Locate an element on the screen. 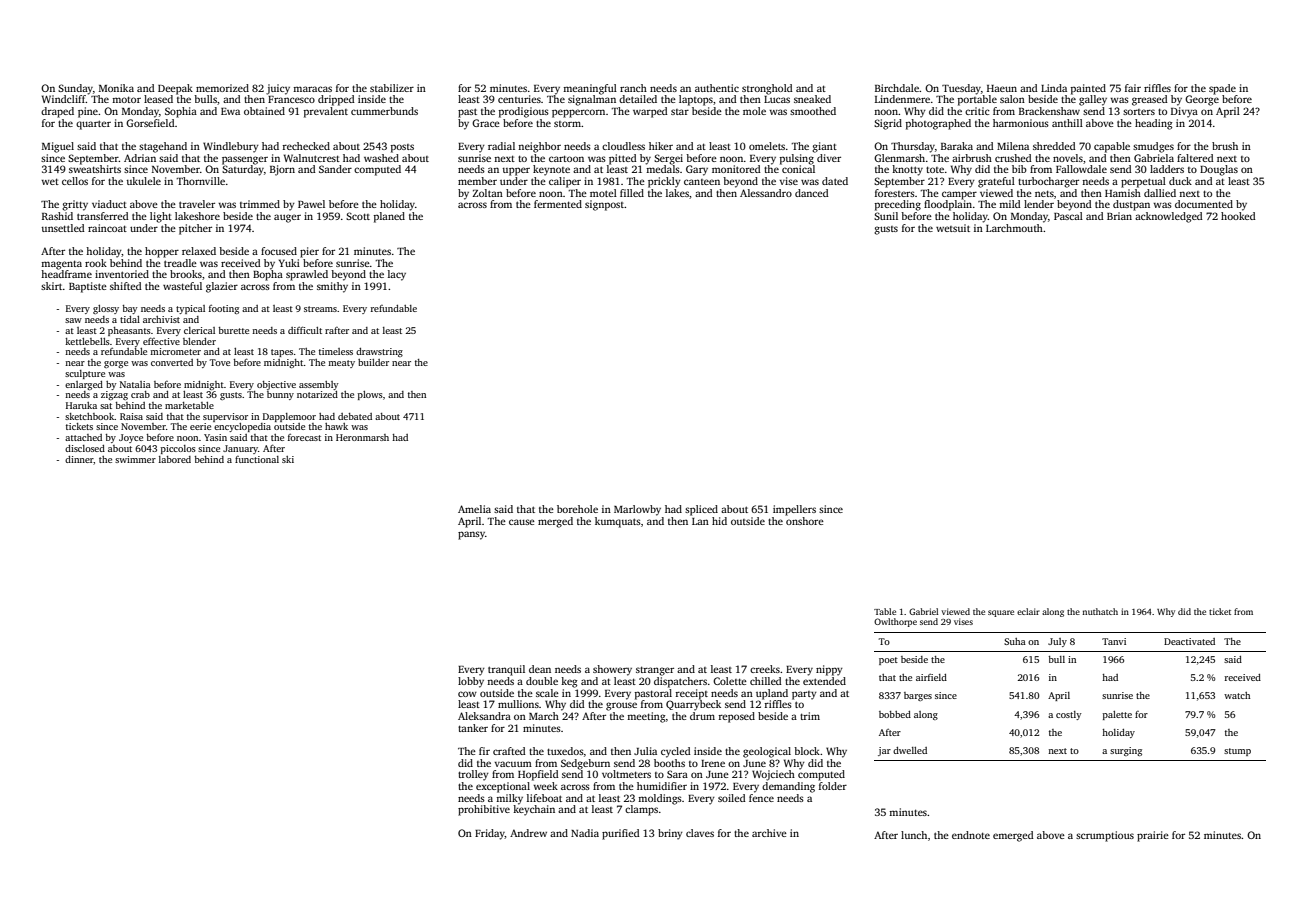 The width and height of the screenshot is (1308, 924). acknowledged is located at coordinates (1169, 217).
